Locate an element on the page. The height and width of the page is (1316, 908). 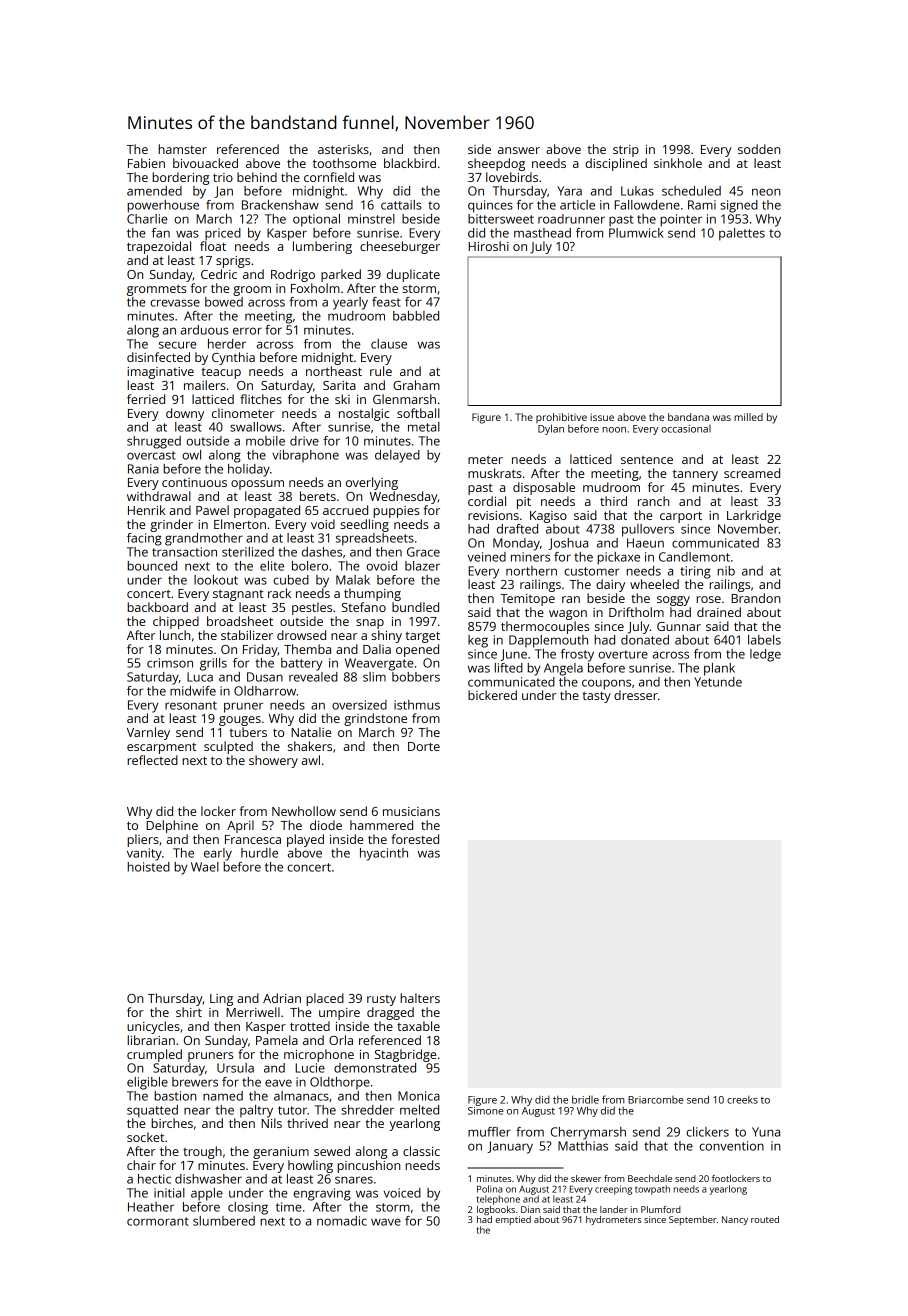
Nancy is located at coordinates (735, 1220).
